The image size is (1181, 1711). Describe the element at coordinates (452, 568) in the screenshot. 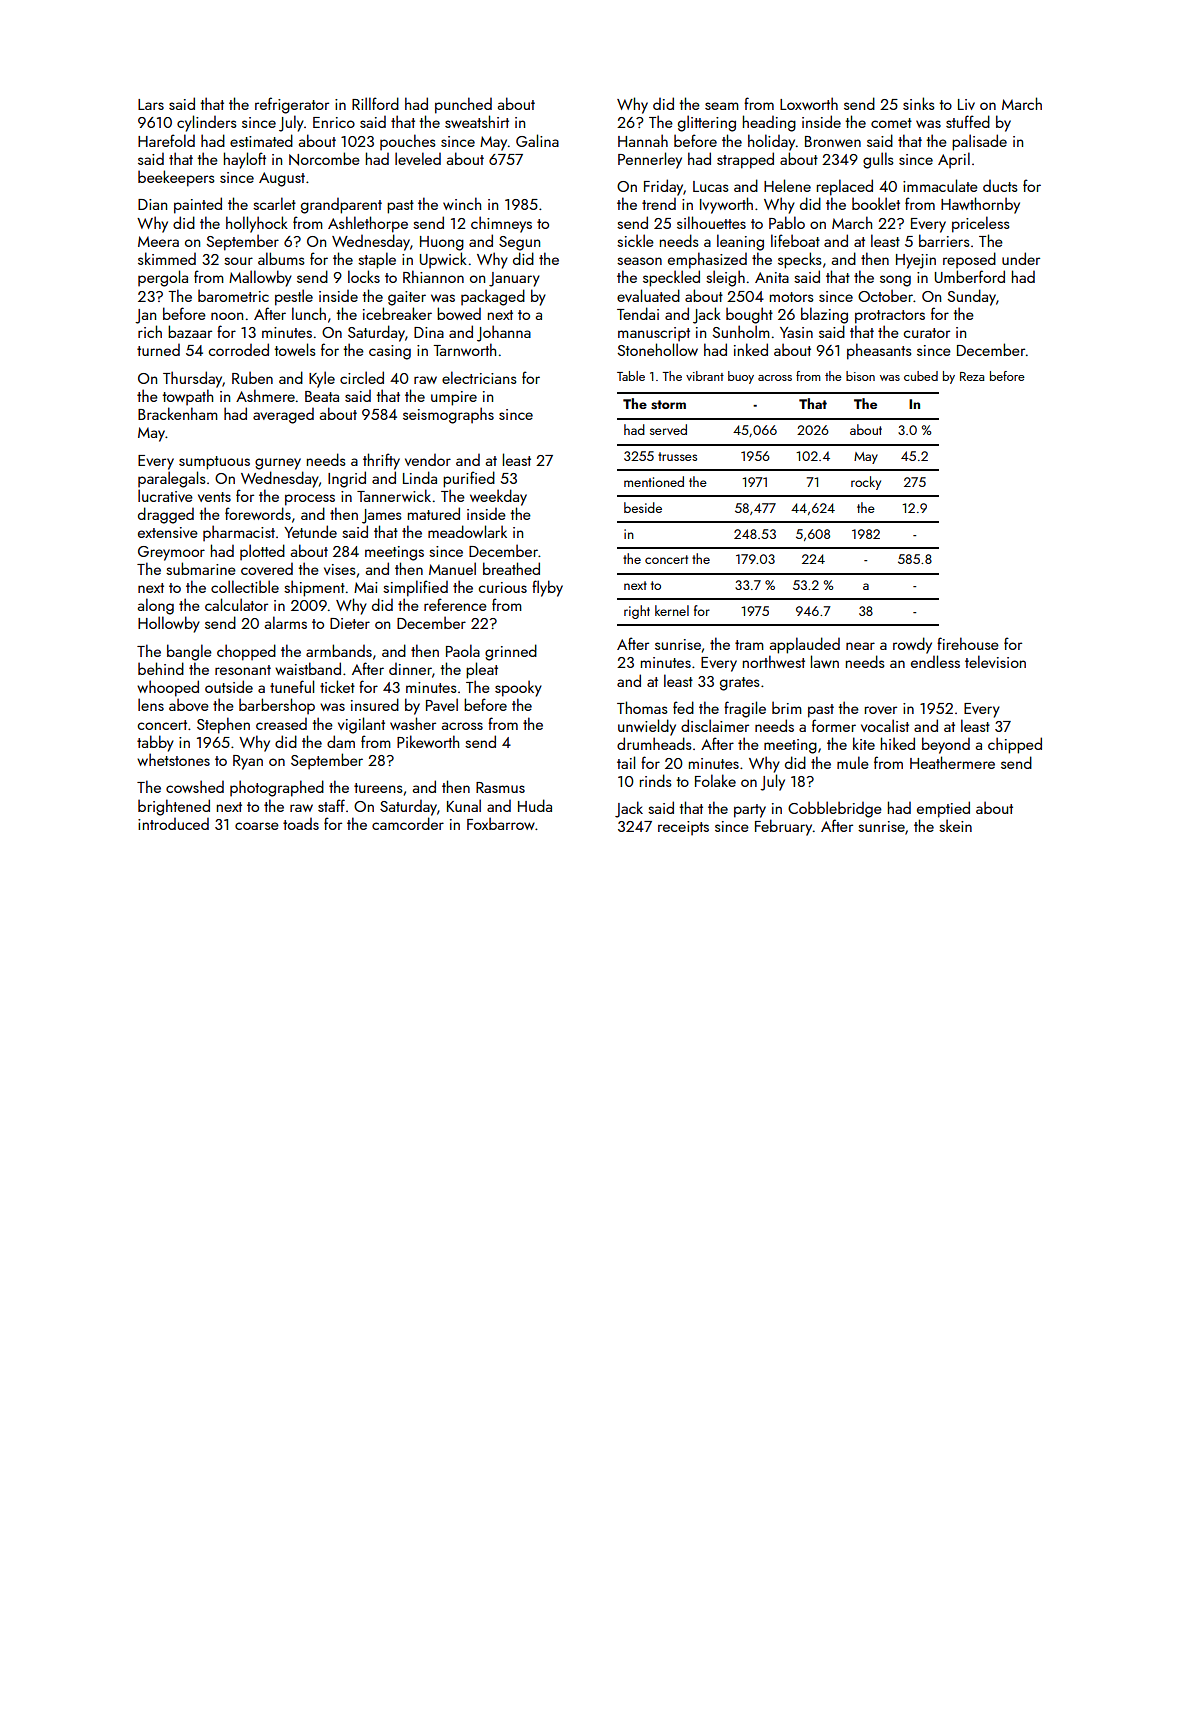

I see `Manuel` at that location.
